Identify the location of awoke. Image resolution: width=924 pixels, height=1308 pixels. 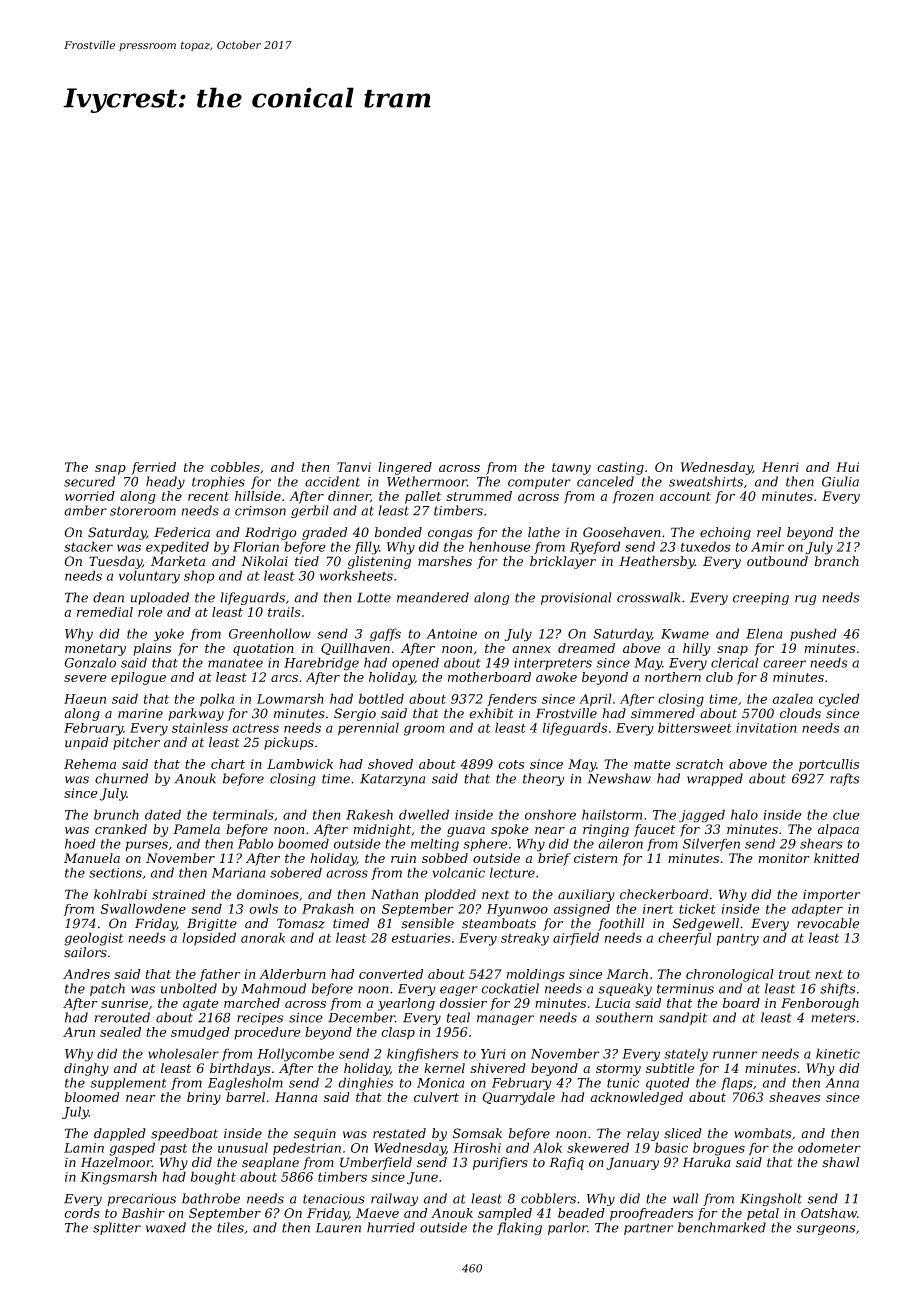
(556, 677).
